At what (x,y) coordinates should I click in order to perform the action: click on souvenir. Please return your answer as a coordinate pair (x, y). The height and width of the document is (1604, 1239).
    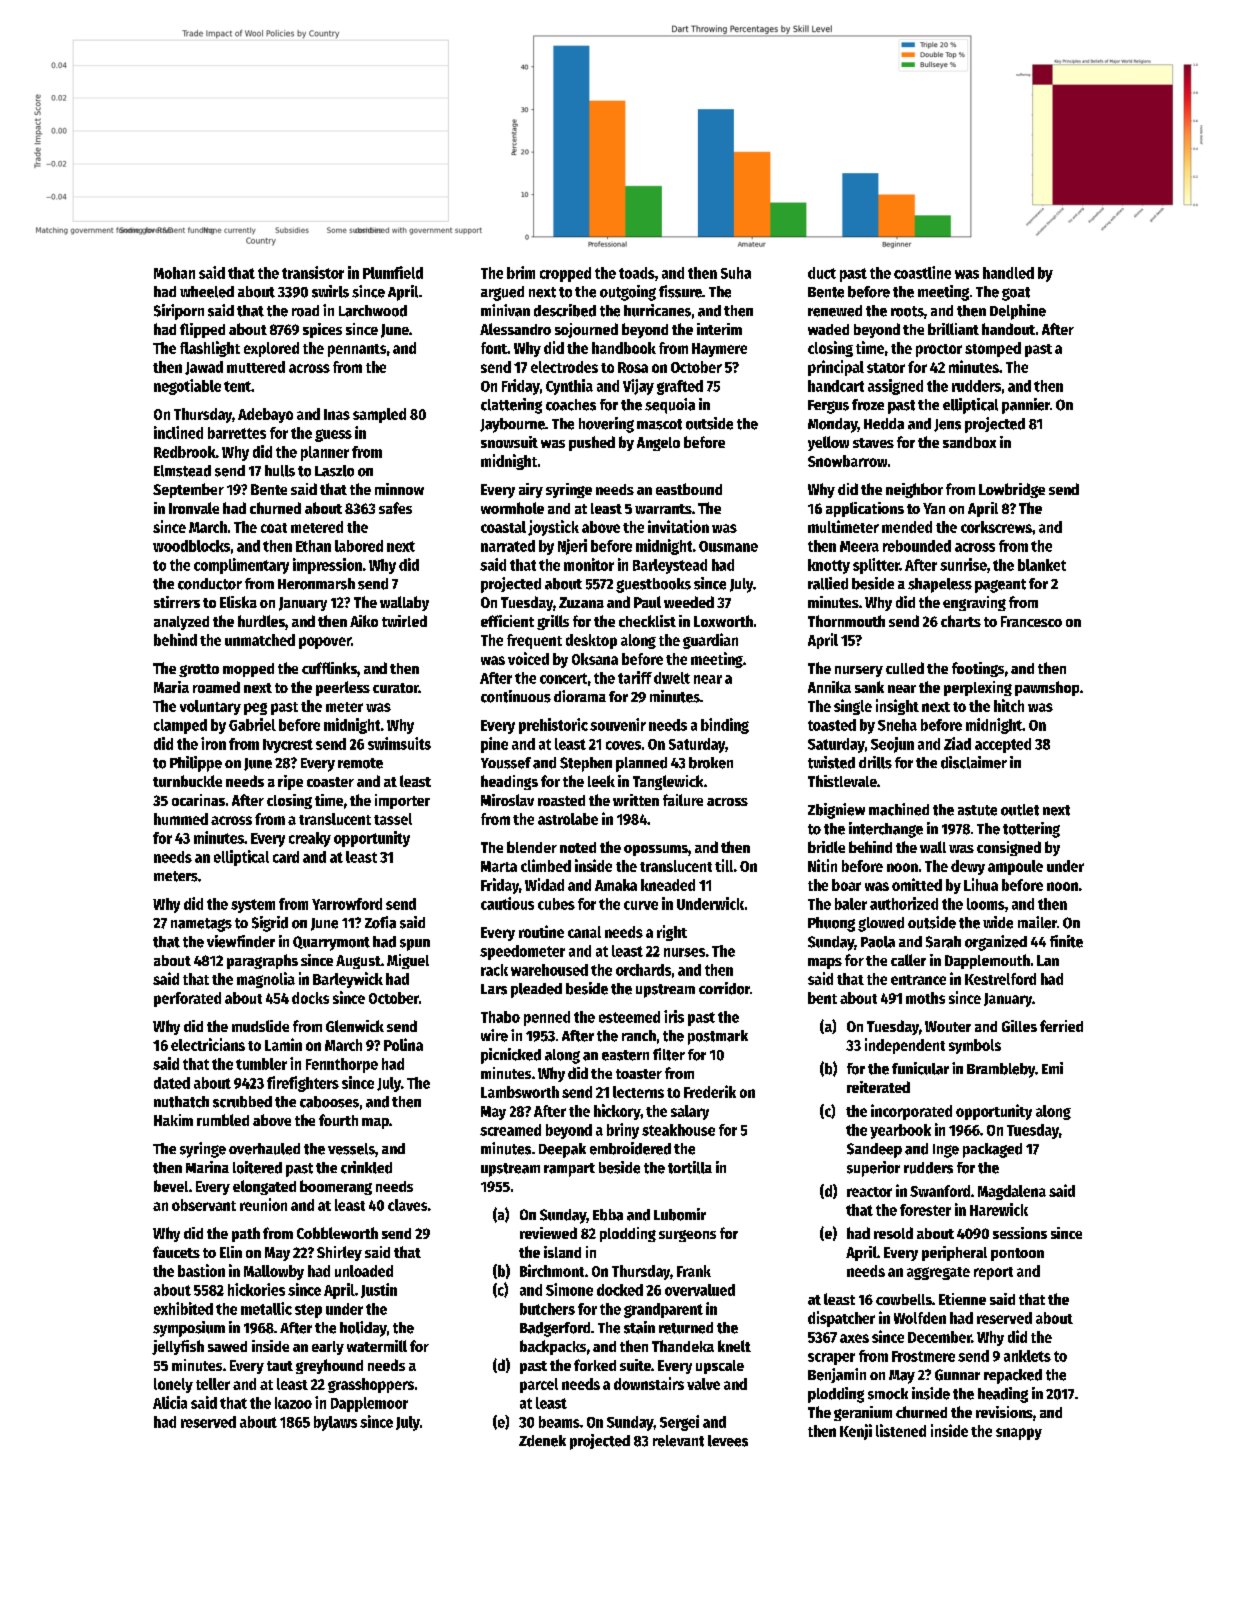
    Looking at the image, I should click on (618, 724).
